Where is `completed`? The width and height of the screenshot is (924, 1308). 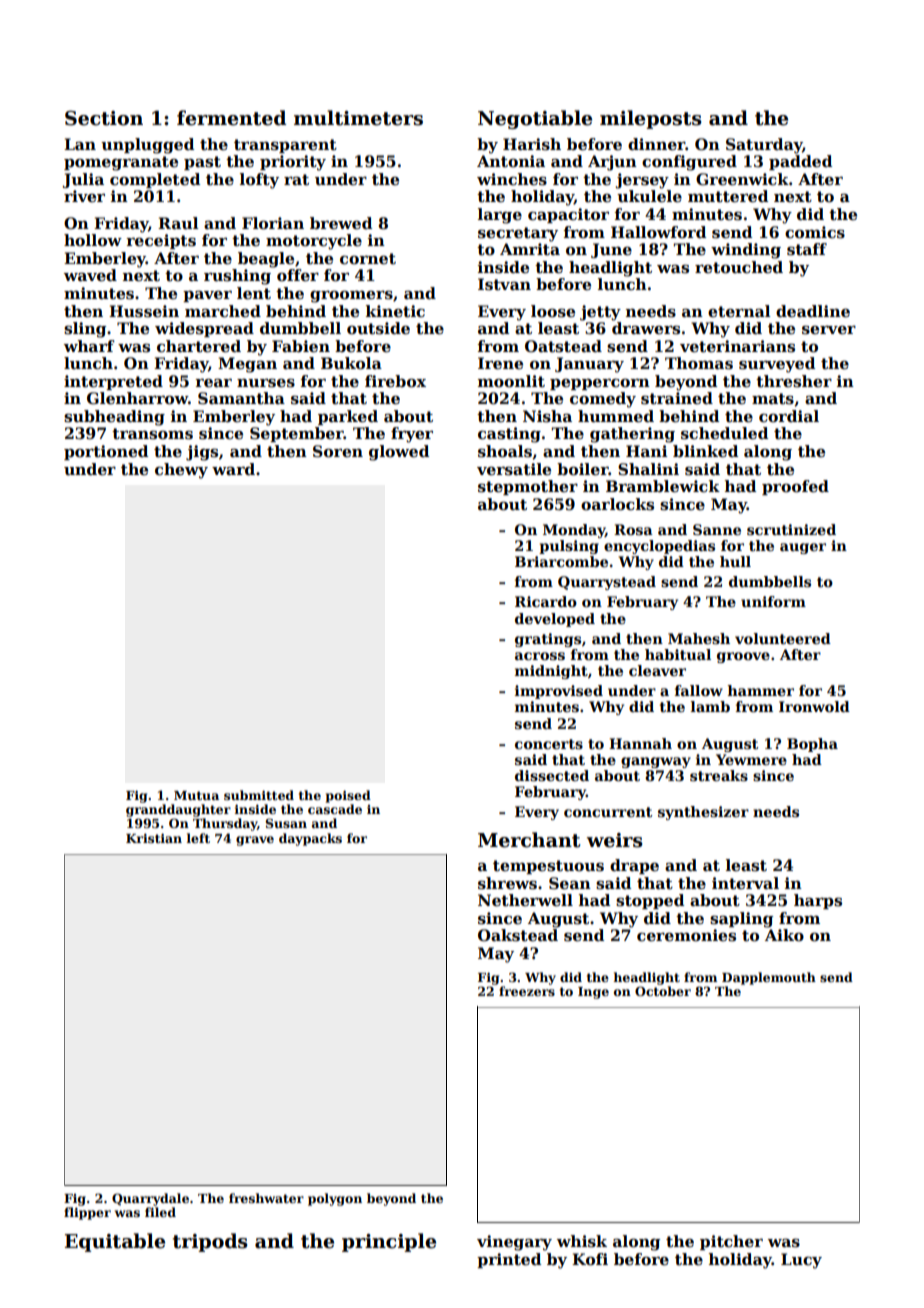
completed is located at coordinates (155, 180).
